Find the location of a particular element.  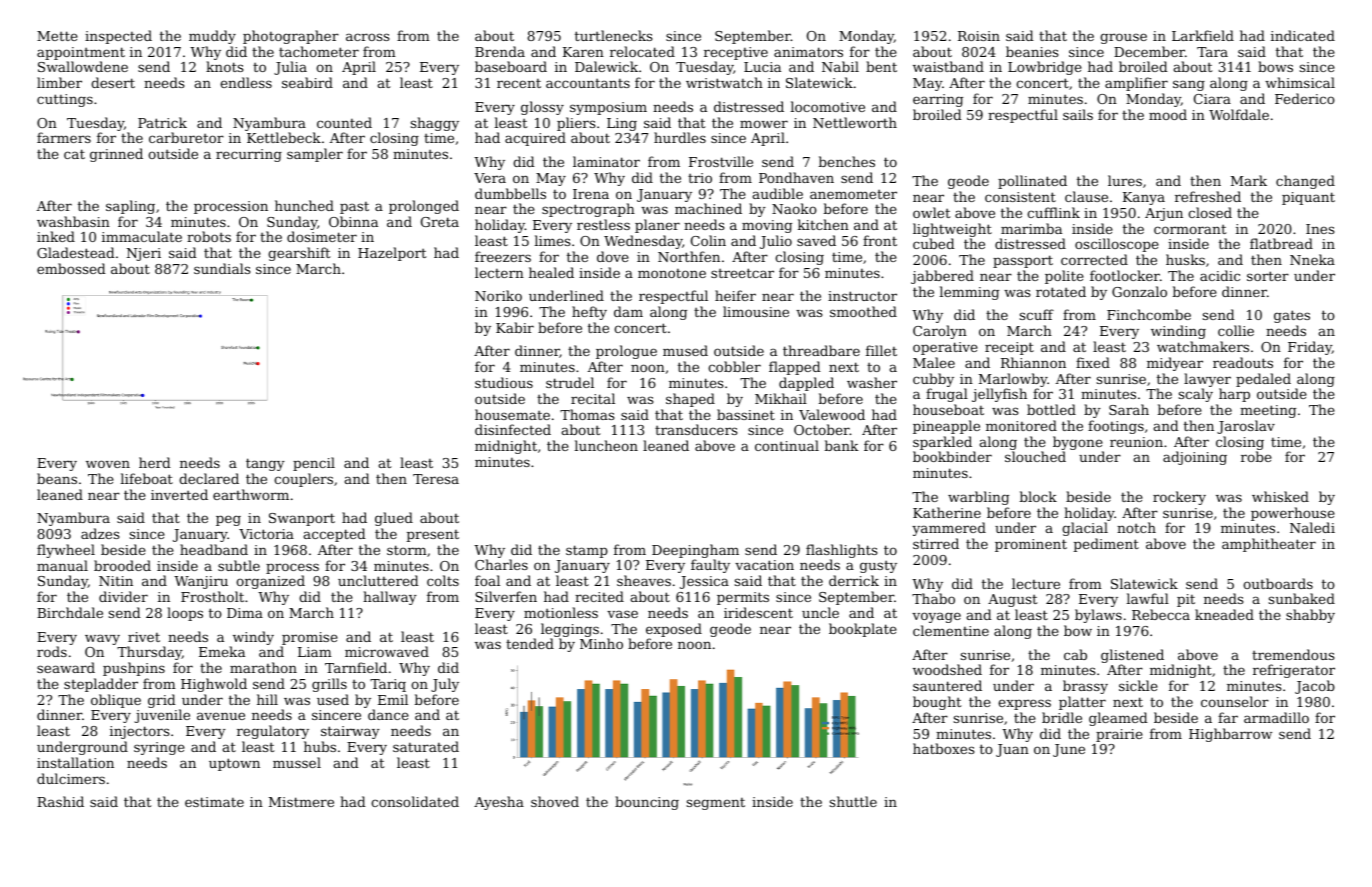

turtlenecks is located at coordinates (613, 35).
